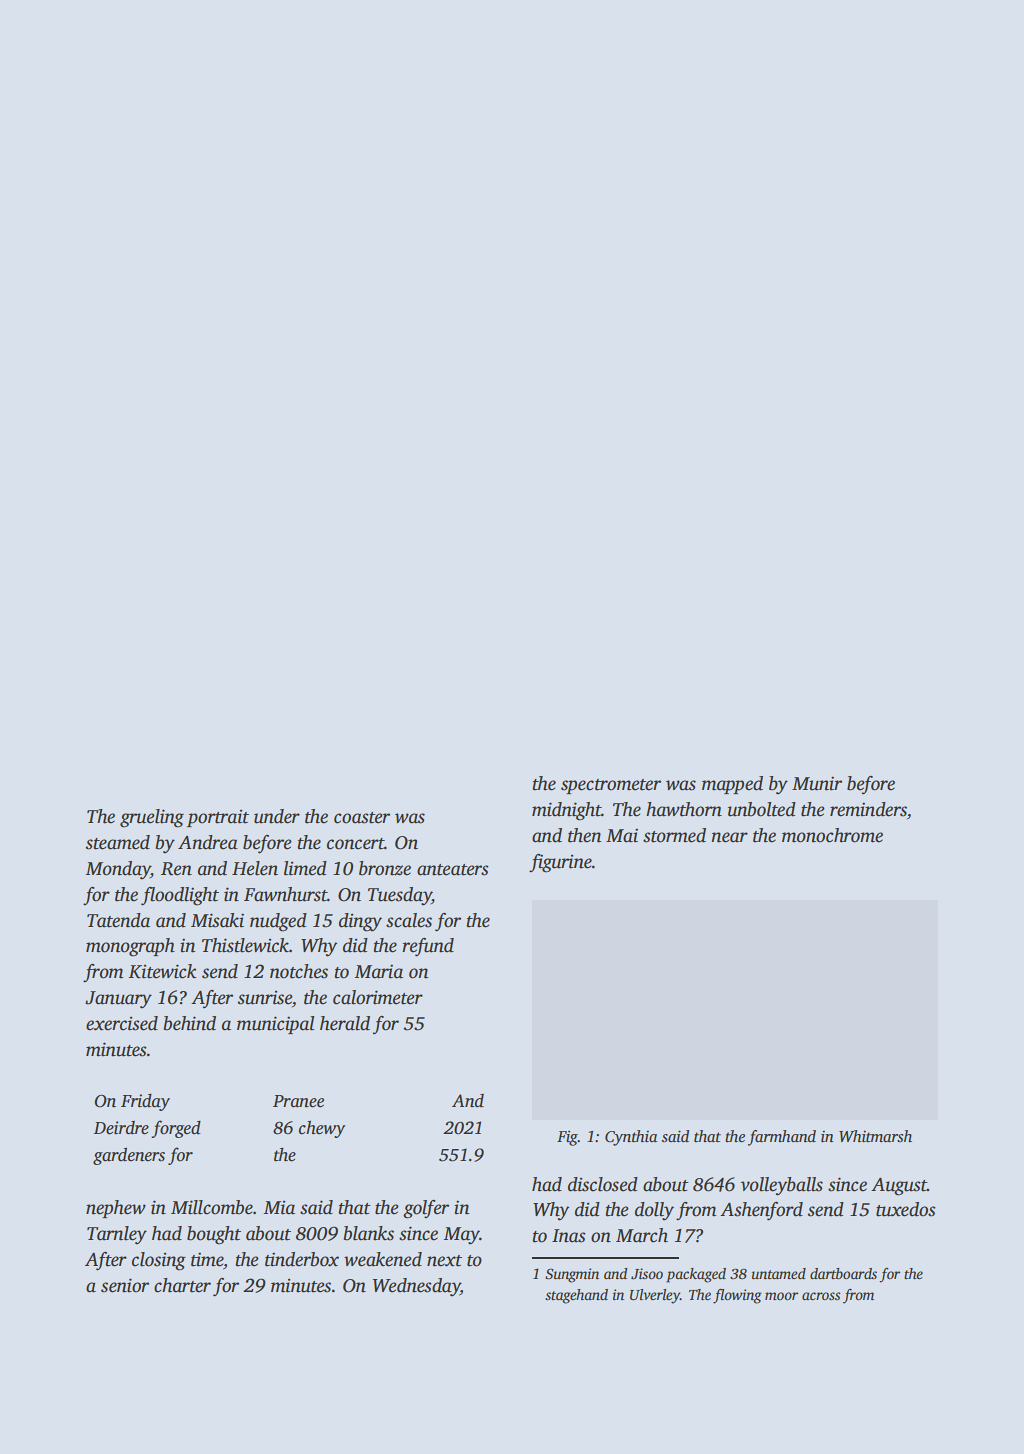 This page has height=1454, width=1024. Describe the element at coordinates (868, 809) in the page. I see `reminders` at that location.
